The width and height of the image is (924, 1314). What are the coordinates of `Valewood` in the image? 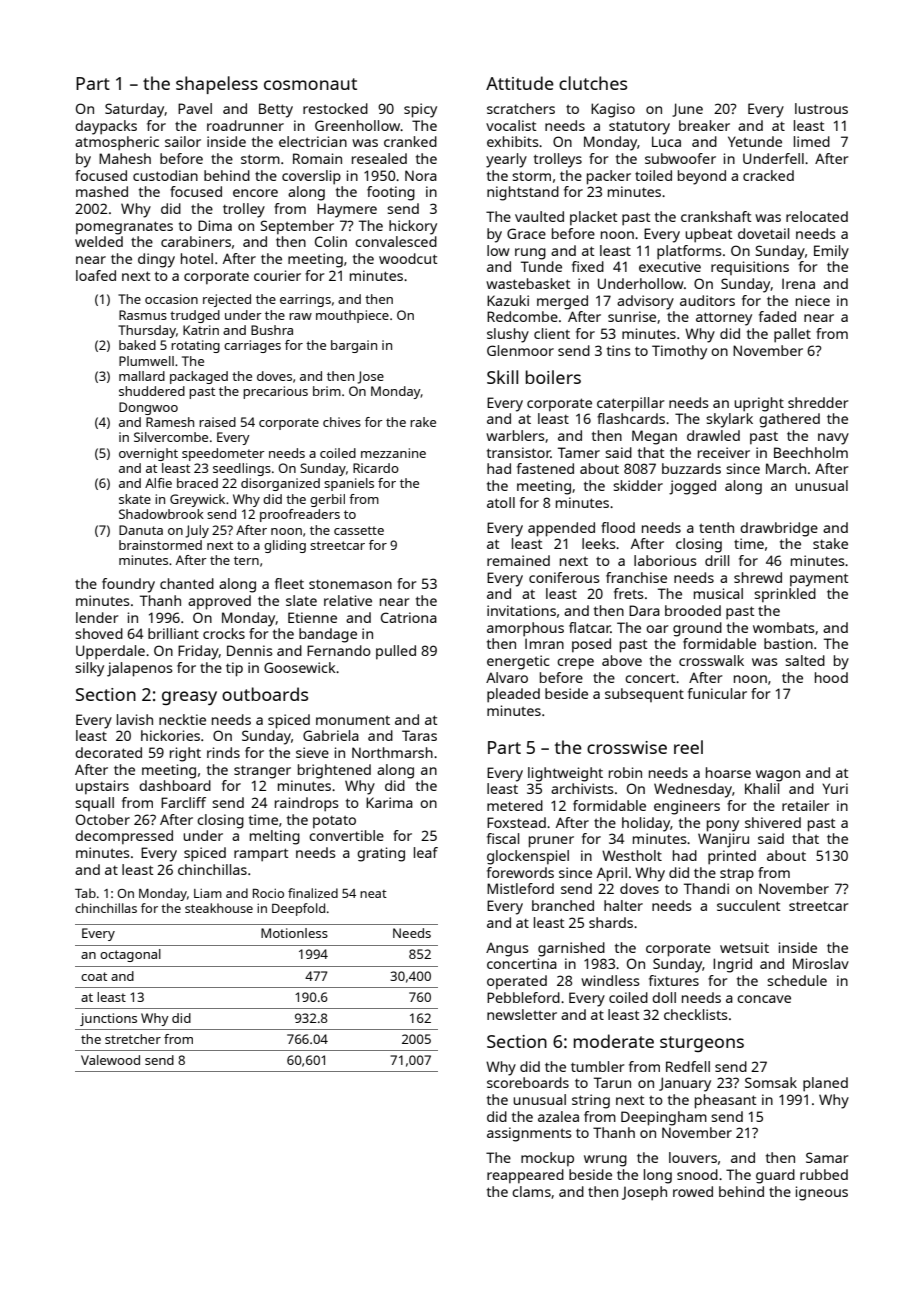 It's located at (110, 1060).
